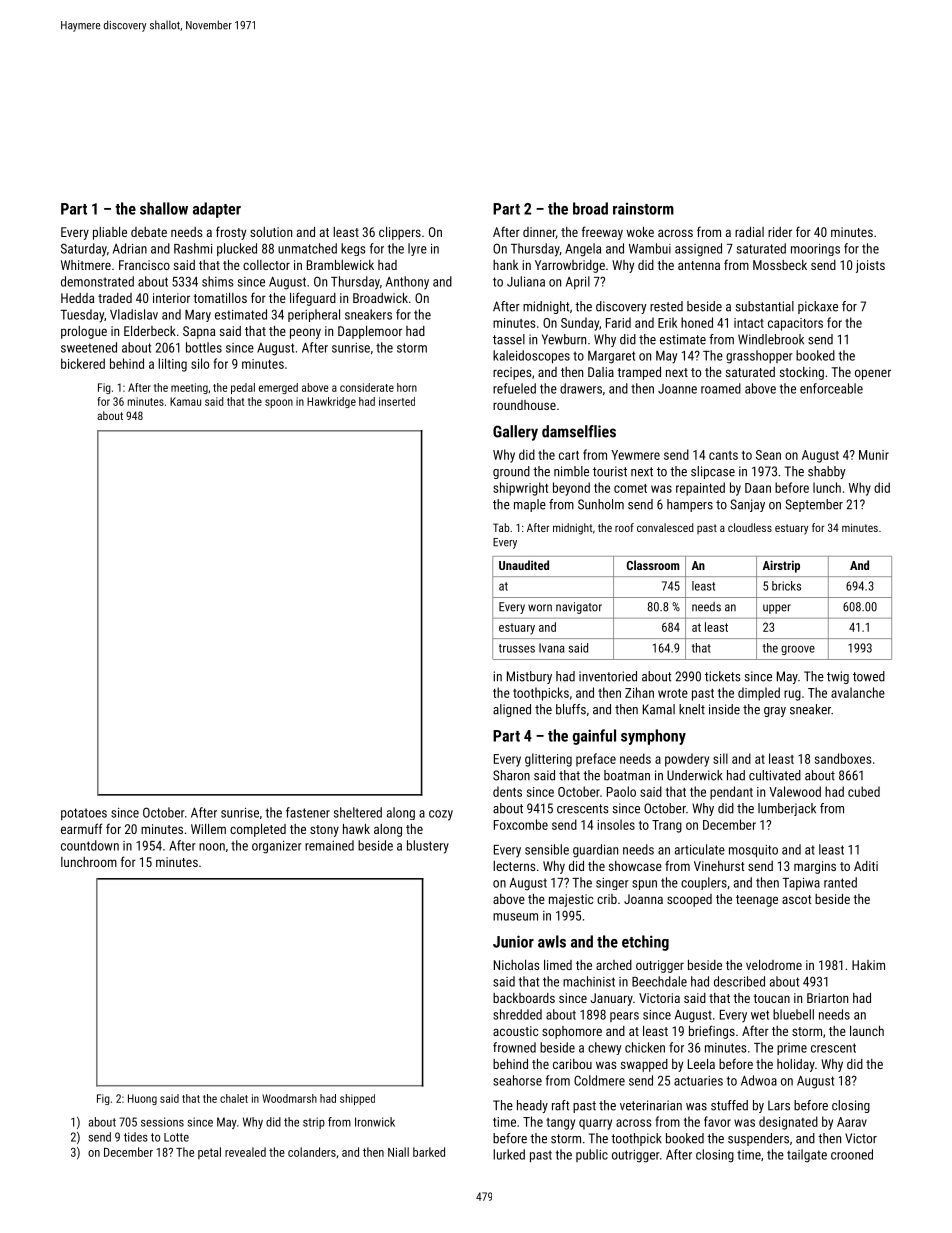 The image size is (952, 1233). What do you see at coordinates (753, 851) in the screenshot?
I see `mosquito` at bounding box center [753, 851].
